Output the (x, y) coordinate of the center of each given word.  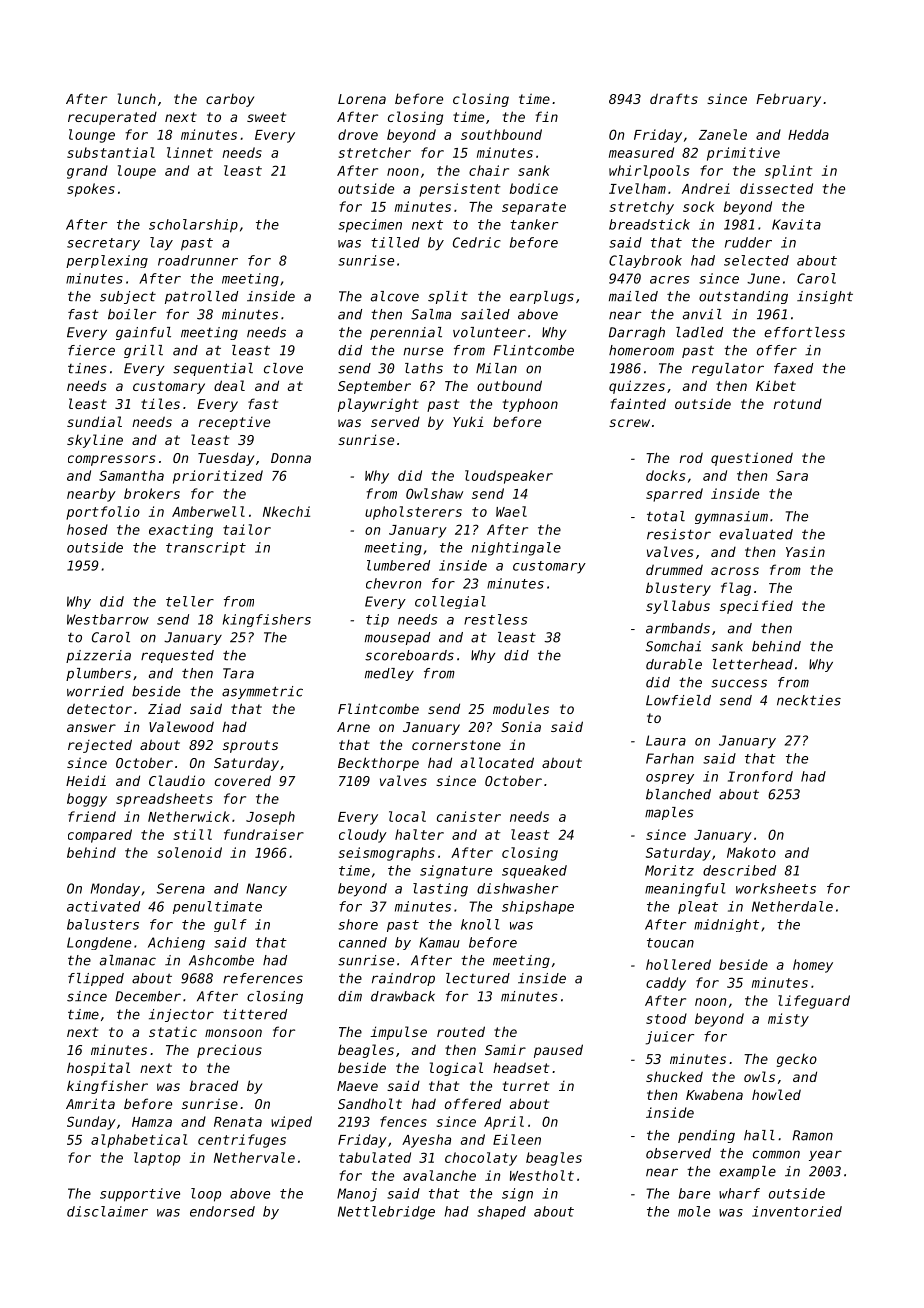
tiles (160, 403)
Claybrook (645, 261)
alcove (395, 296)
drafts (674, 98)
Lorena (362, 99)
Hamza (152, 1122)
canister (469, 816)
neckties (809, 700)
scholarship (193, 226)
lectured (478, 978)
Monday (115, 890)
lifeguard (814, 1002)
